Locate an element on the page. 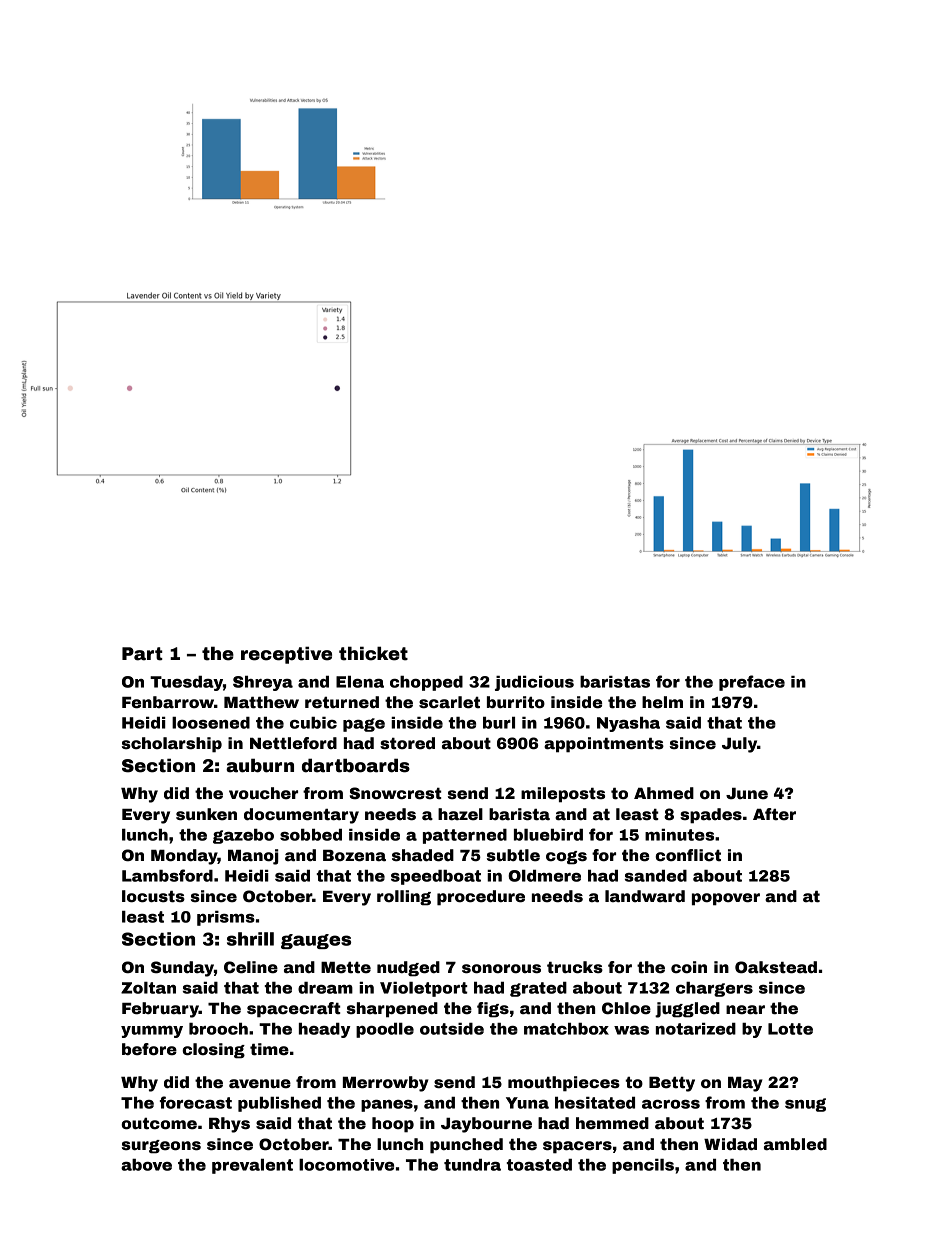 The height and width of the document is (1233, 952). outcome is located at coordinates (159, 1124).
